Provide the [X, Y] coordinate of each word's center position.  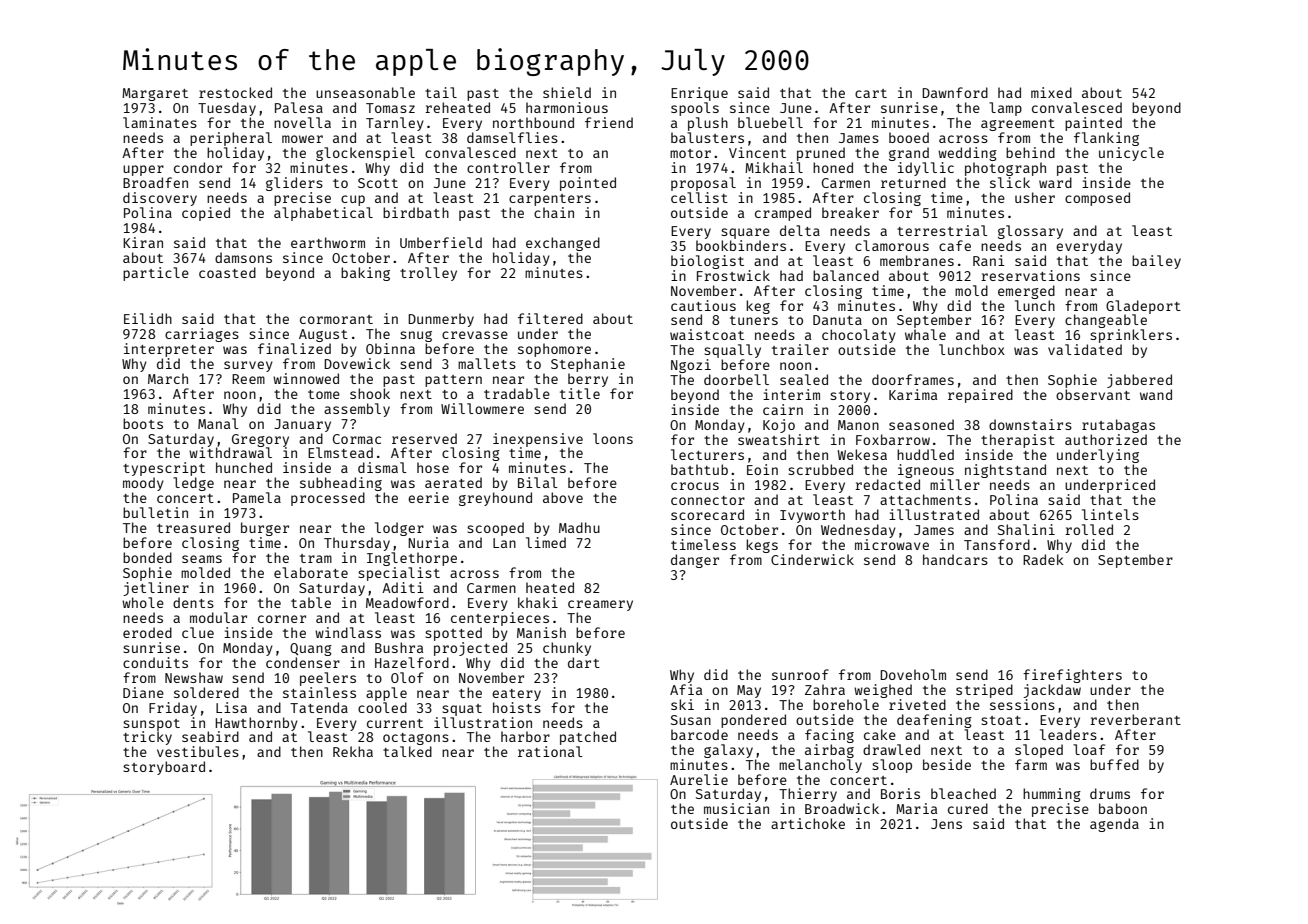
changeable [1106, 321]
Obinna [390, 348]
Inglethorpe [412, 559]
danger [695, 561]
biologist [707, 262]
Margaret [155, 94]
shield [567, 92]
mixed [1051, 92]
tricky [147, 738]
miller [955, 484]
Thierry [808, 795]
